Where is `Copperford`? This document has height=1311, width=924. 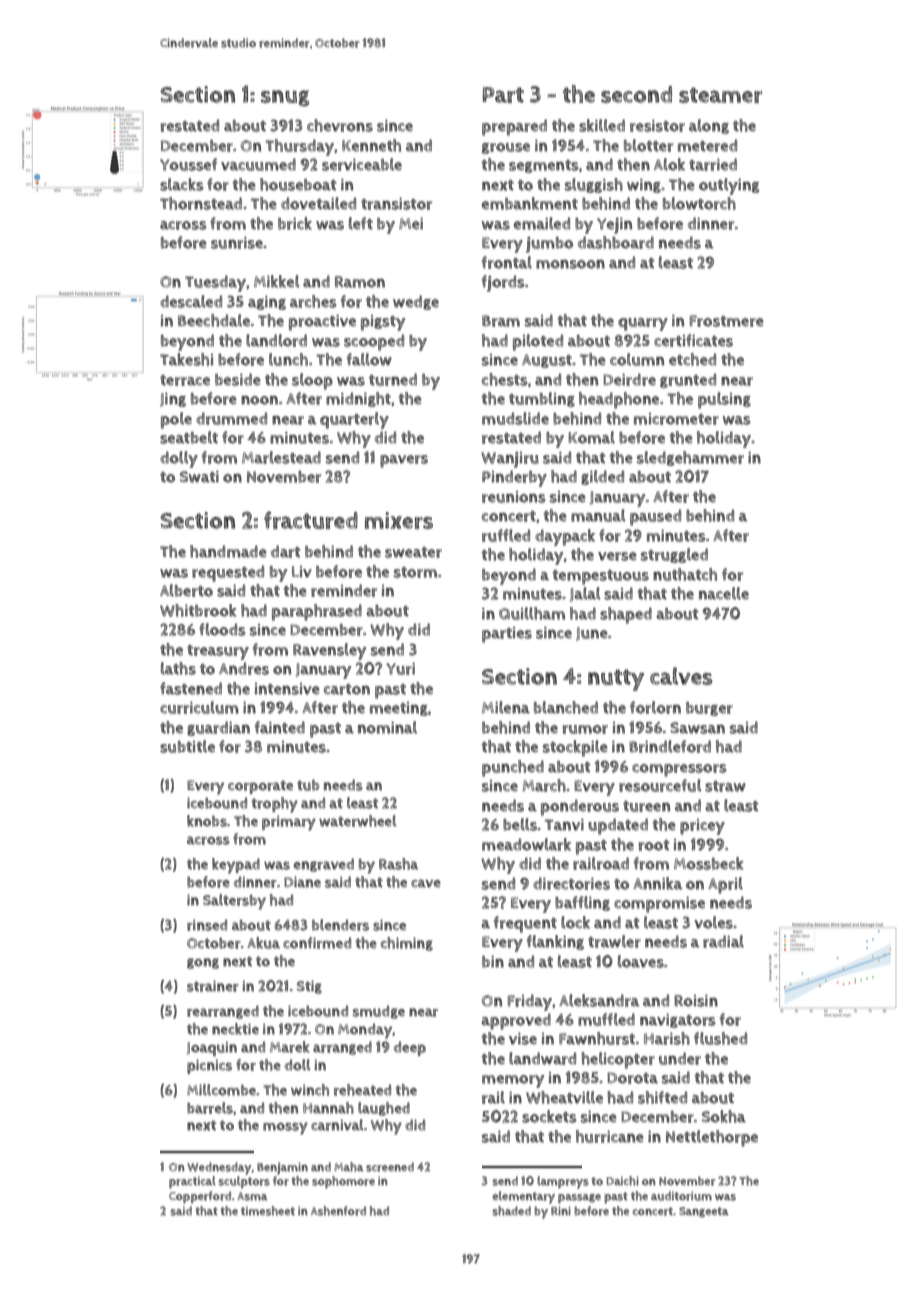 Copperford is located at coordinates (200, 1197).
